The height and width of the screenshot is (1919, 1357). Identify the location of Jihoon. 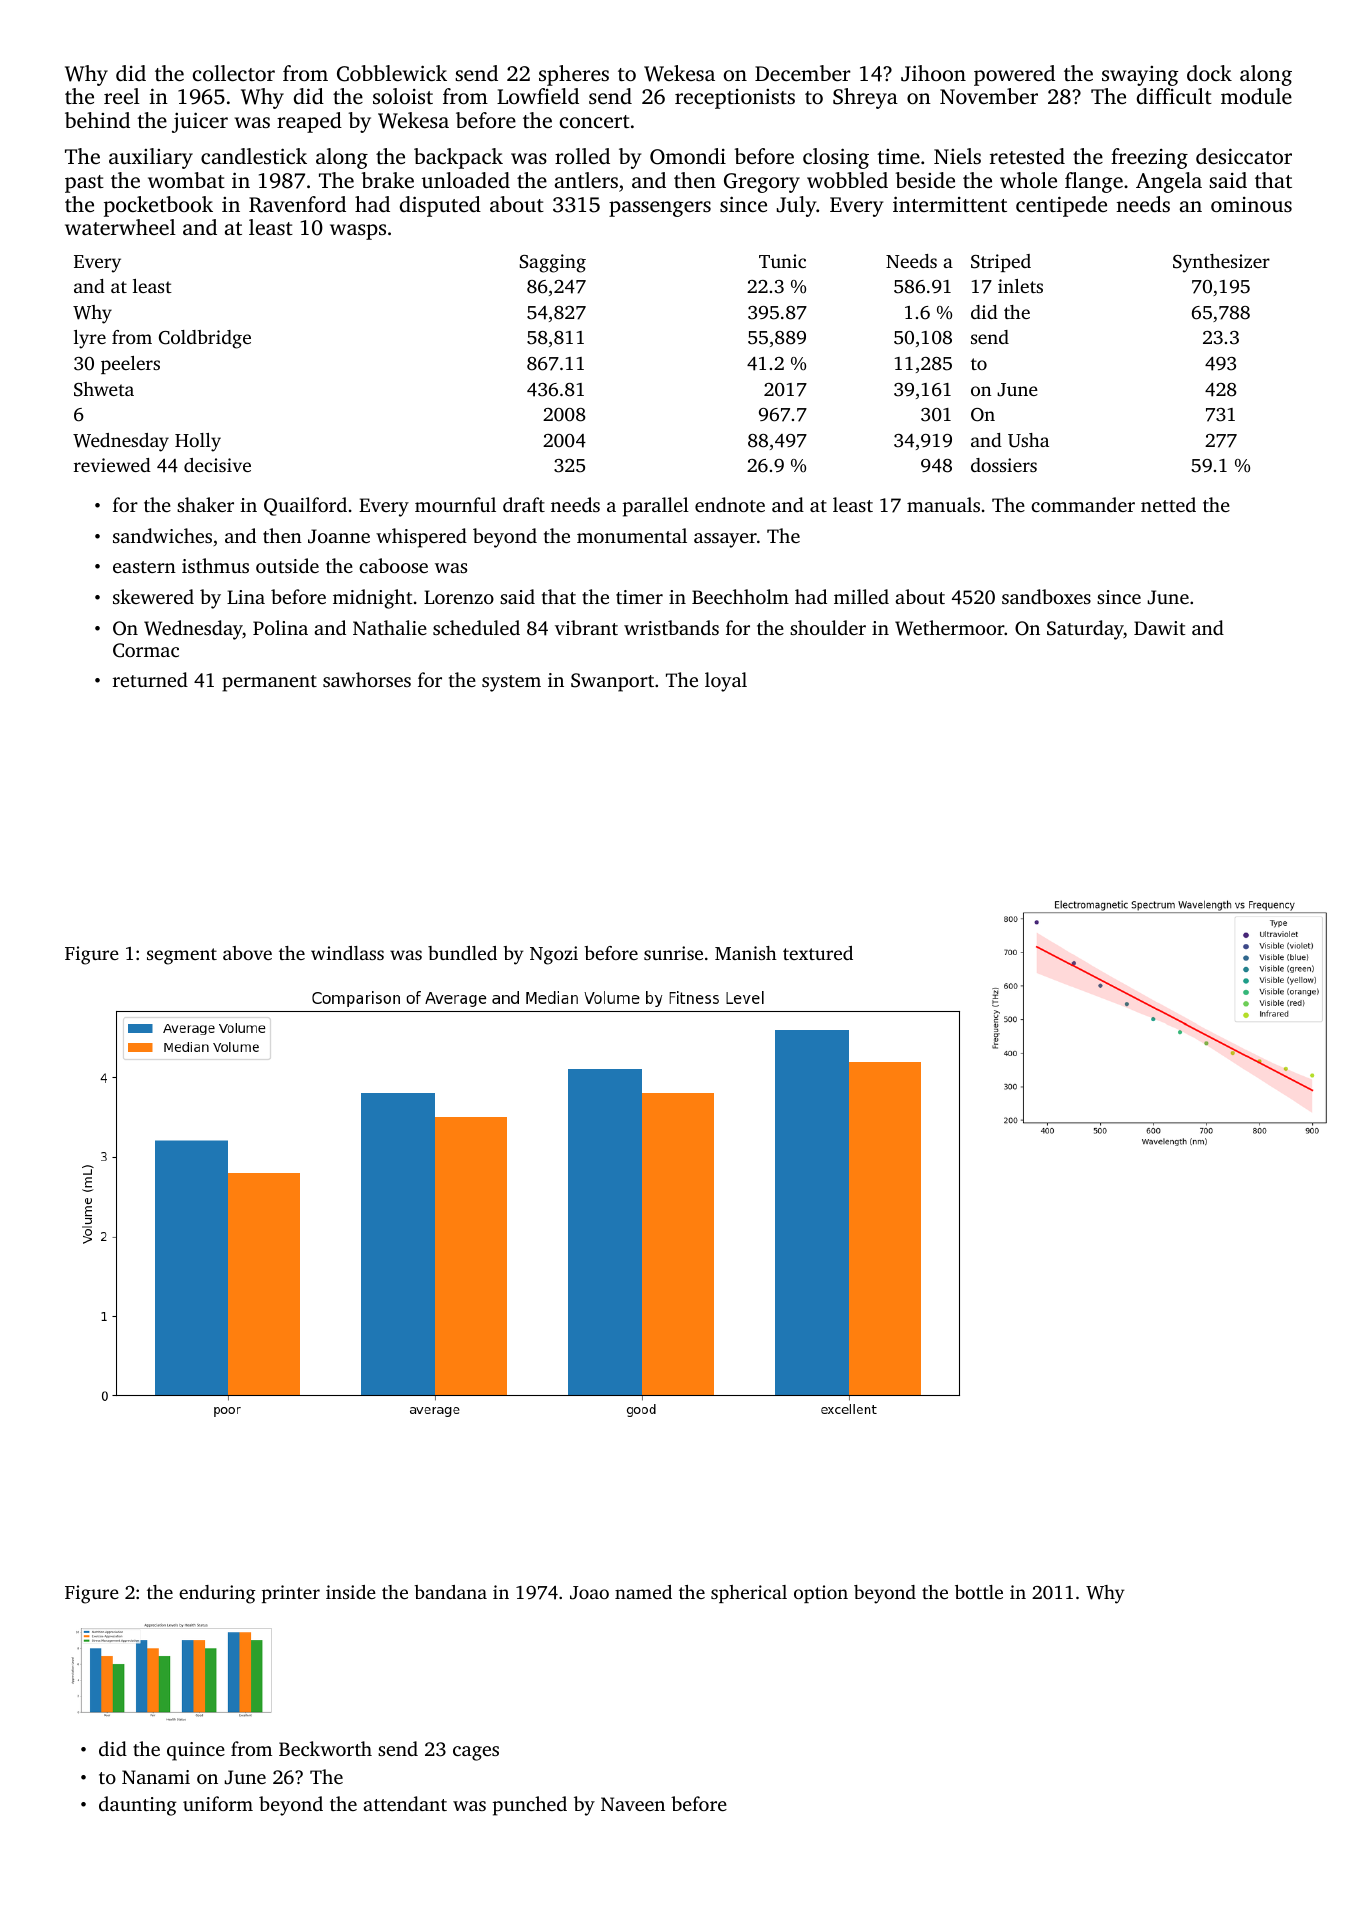
(933, 73).
